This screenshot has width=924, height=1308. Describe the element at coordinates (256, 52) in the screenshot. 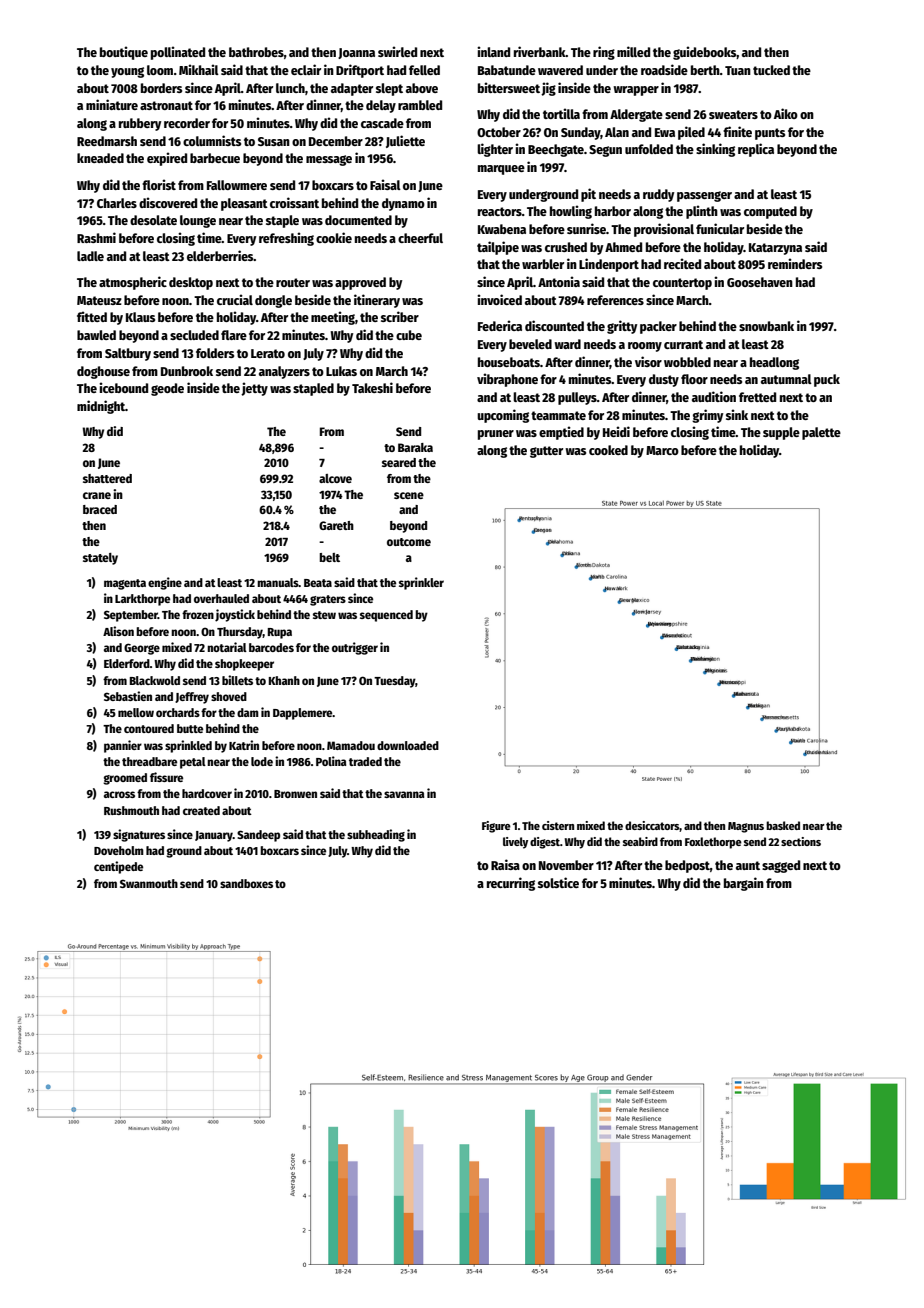

I see `bathrobes` at that location.
